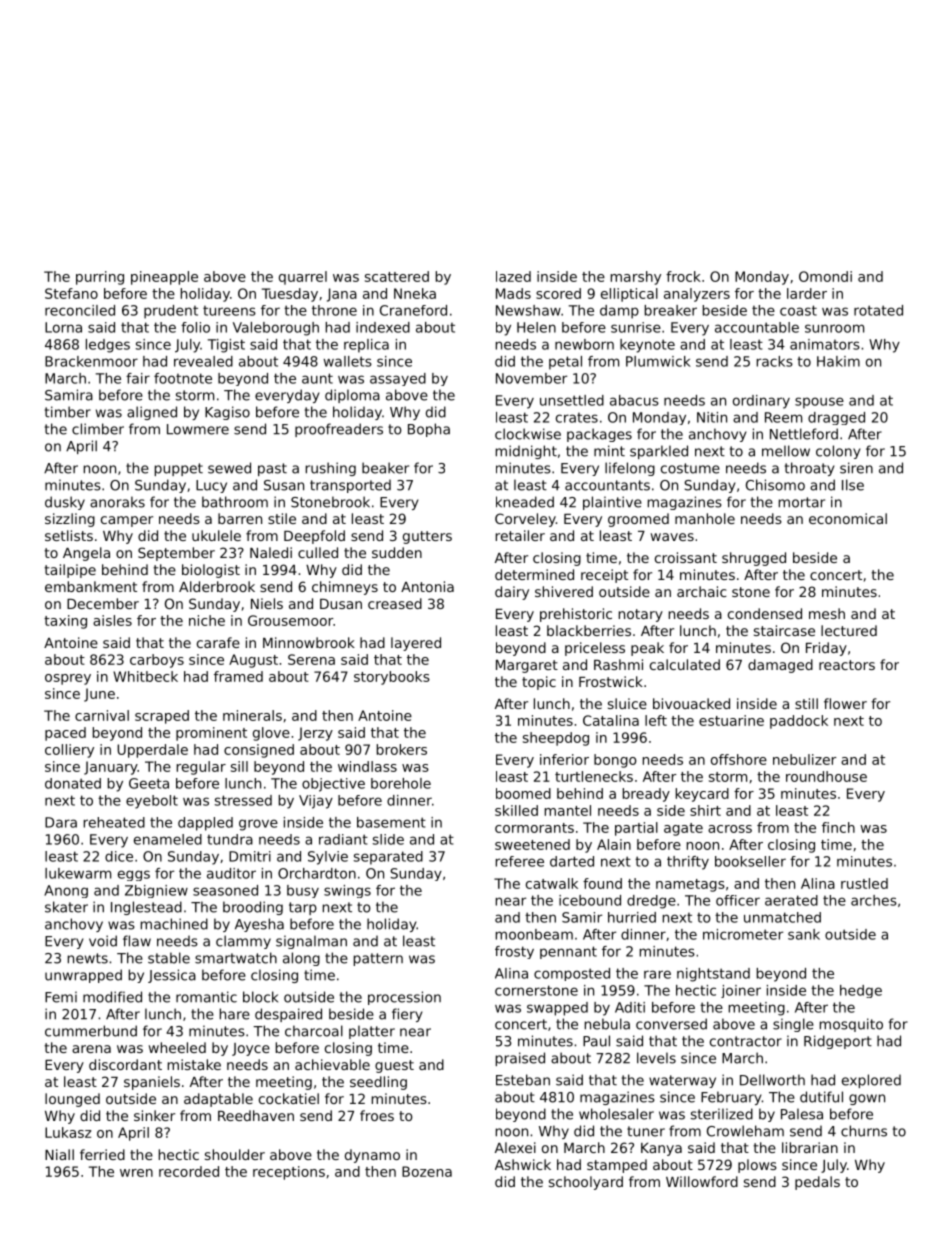  What do you see at coordinates (127, 521) in the screenshot?
I see `camper` at bounding box center [127, 521].
